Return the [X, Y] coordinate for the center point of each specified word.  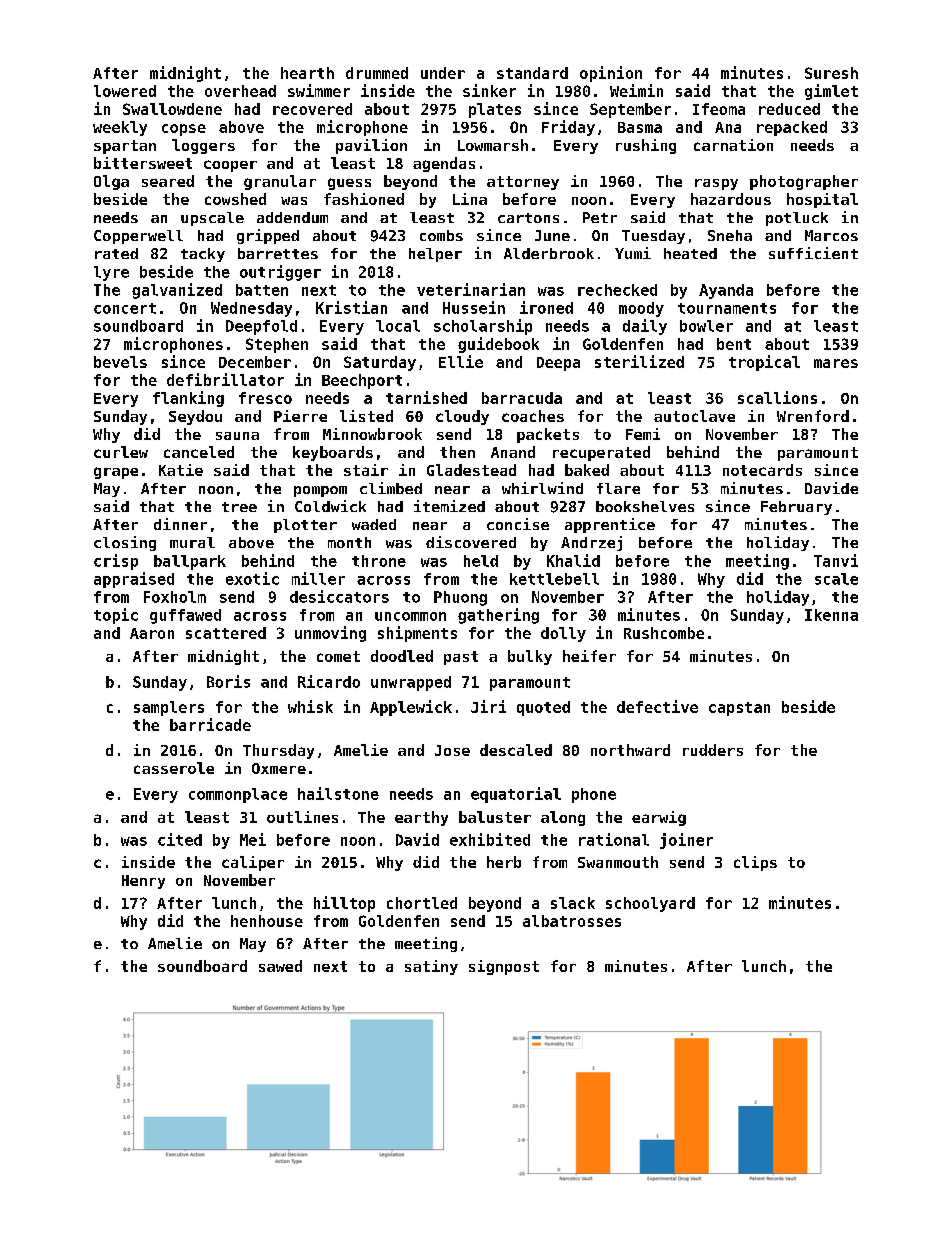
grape [116, 473]
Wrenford [813, 416]
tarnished [426, 397]
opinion [611, 74]
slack [573, 903]
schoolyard [650, 904]
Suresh [831, 73]
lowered [125, 91]
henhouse [267, 921]
